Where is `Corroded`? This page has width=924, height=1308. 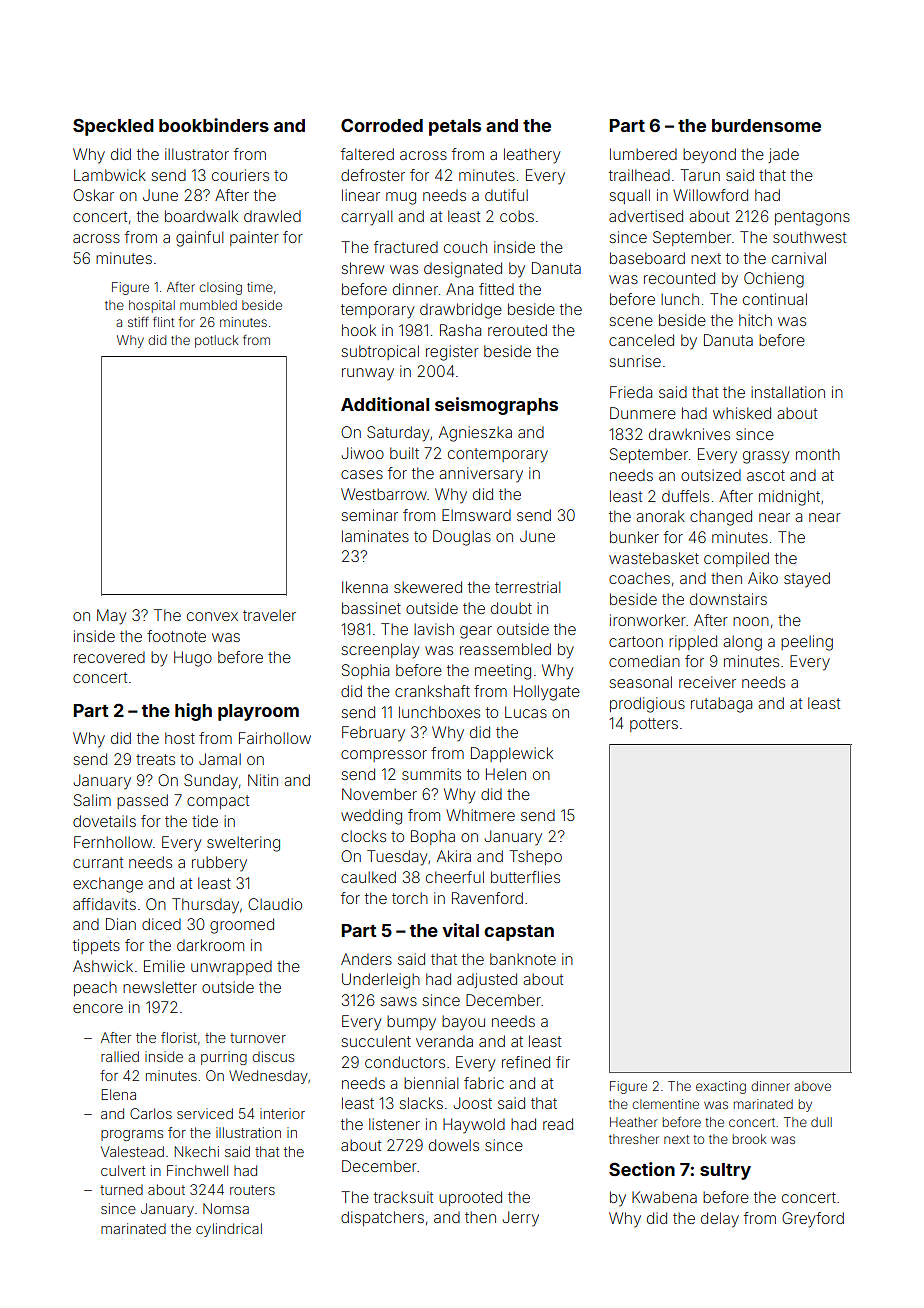
Corroded is located at coordinates (382, 125).
